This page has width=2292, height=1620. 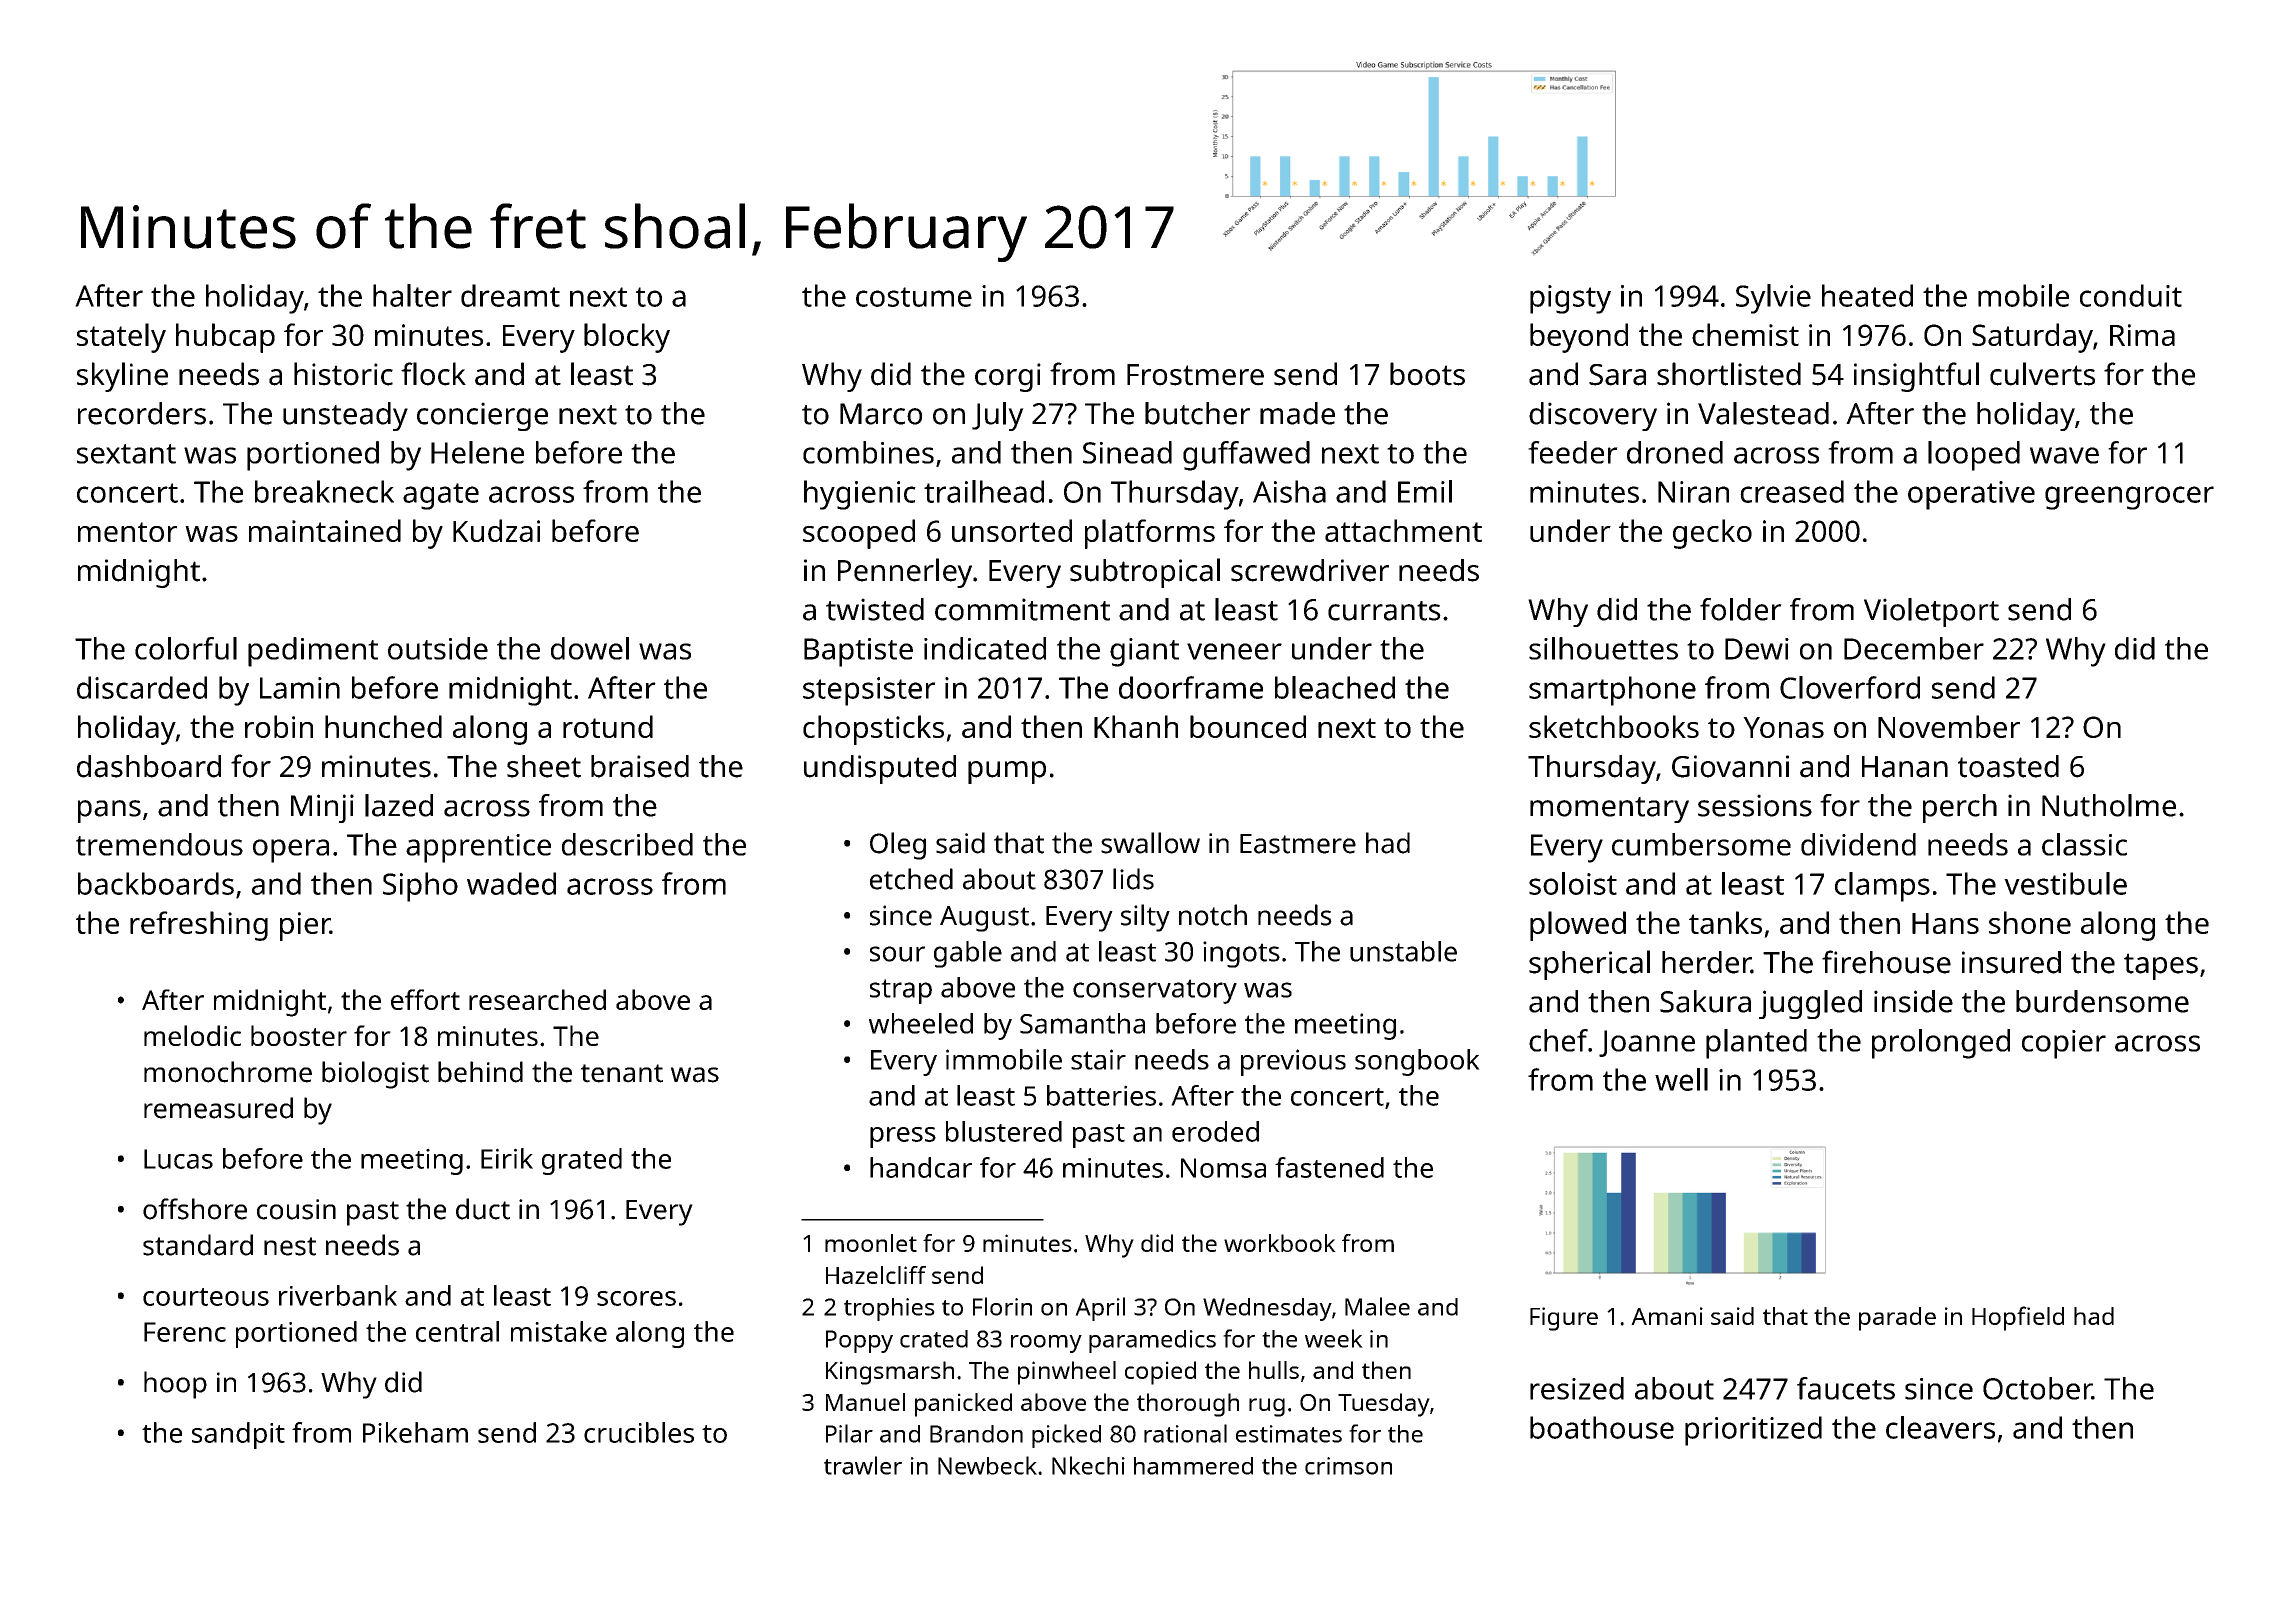 What do you see at coordinates (2131, 295) in the page?
I see `conduit` at bounding box center [2131, 295].
